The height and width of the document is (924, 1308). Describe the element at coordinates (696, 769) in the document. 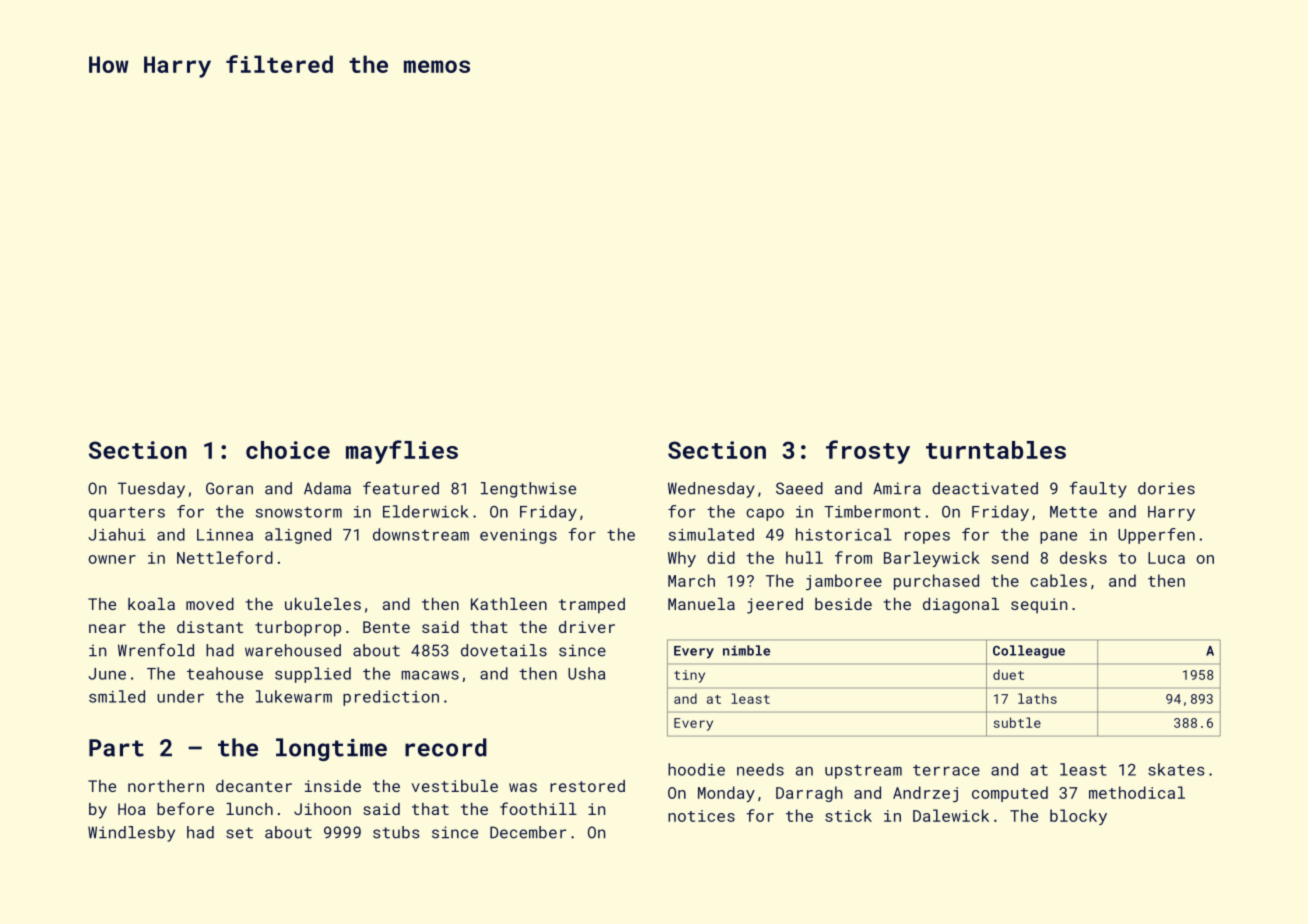

I see `hoodie` at that location.
